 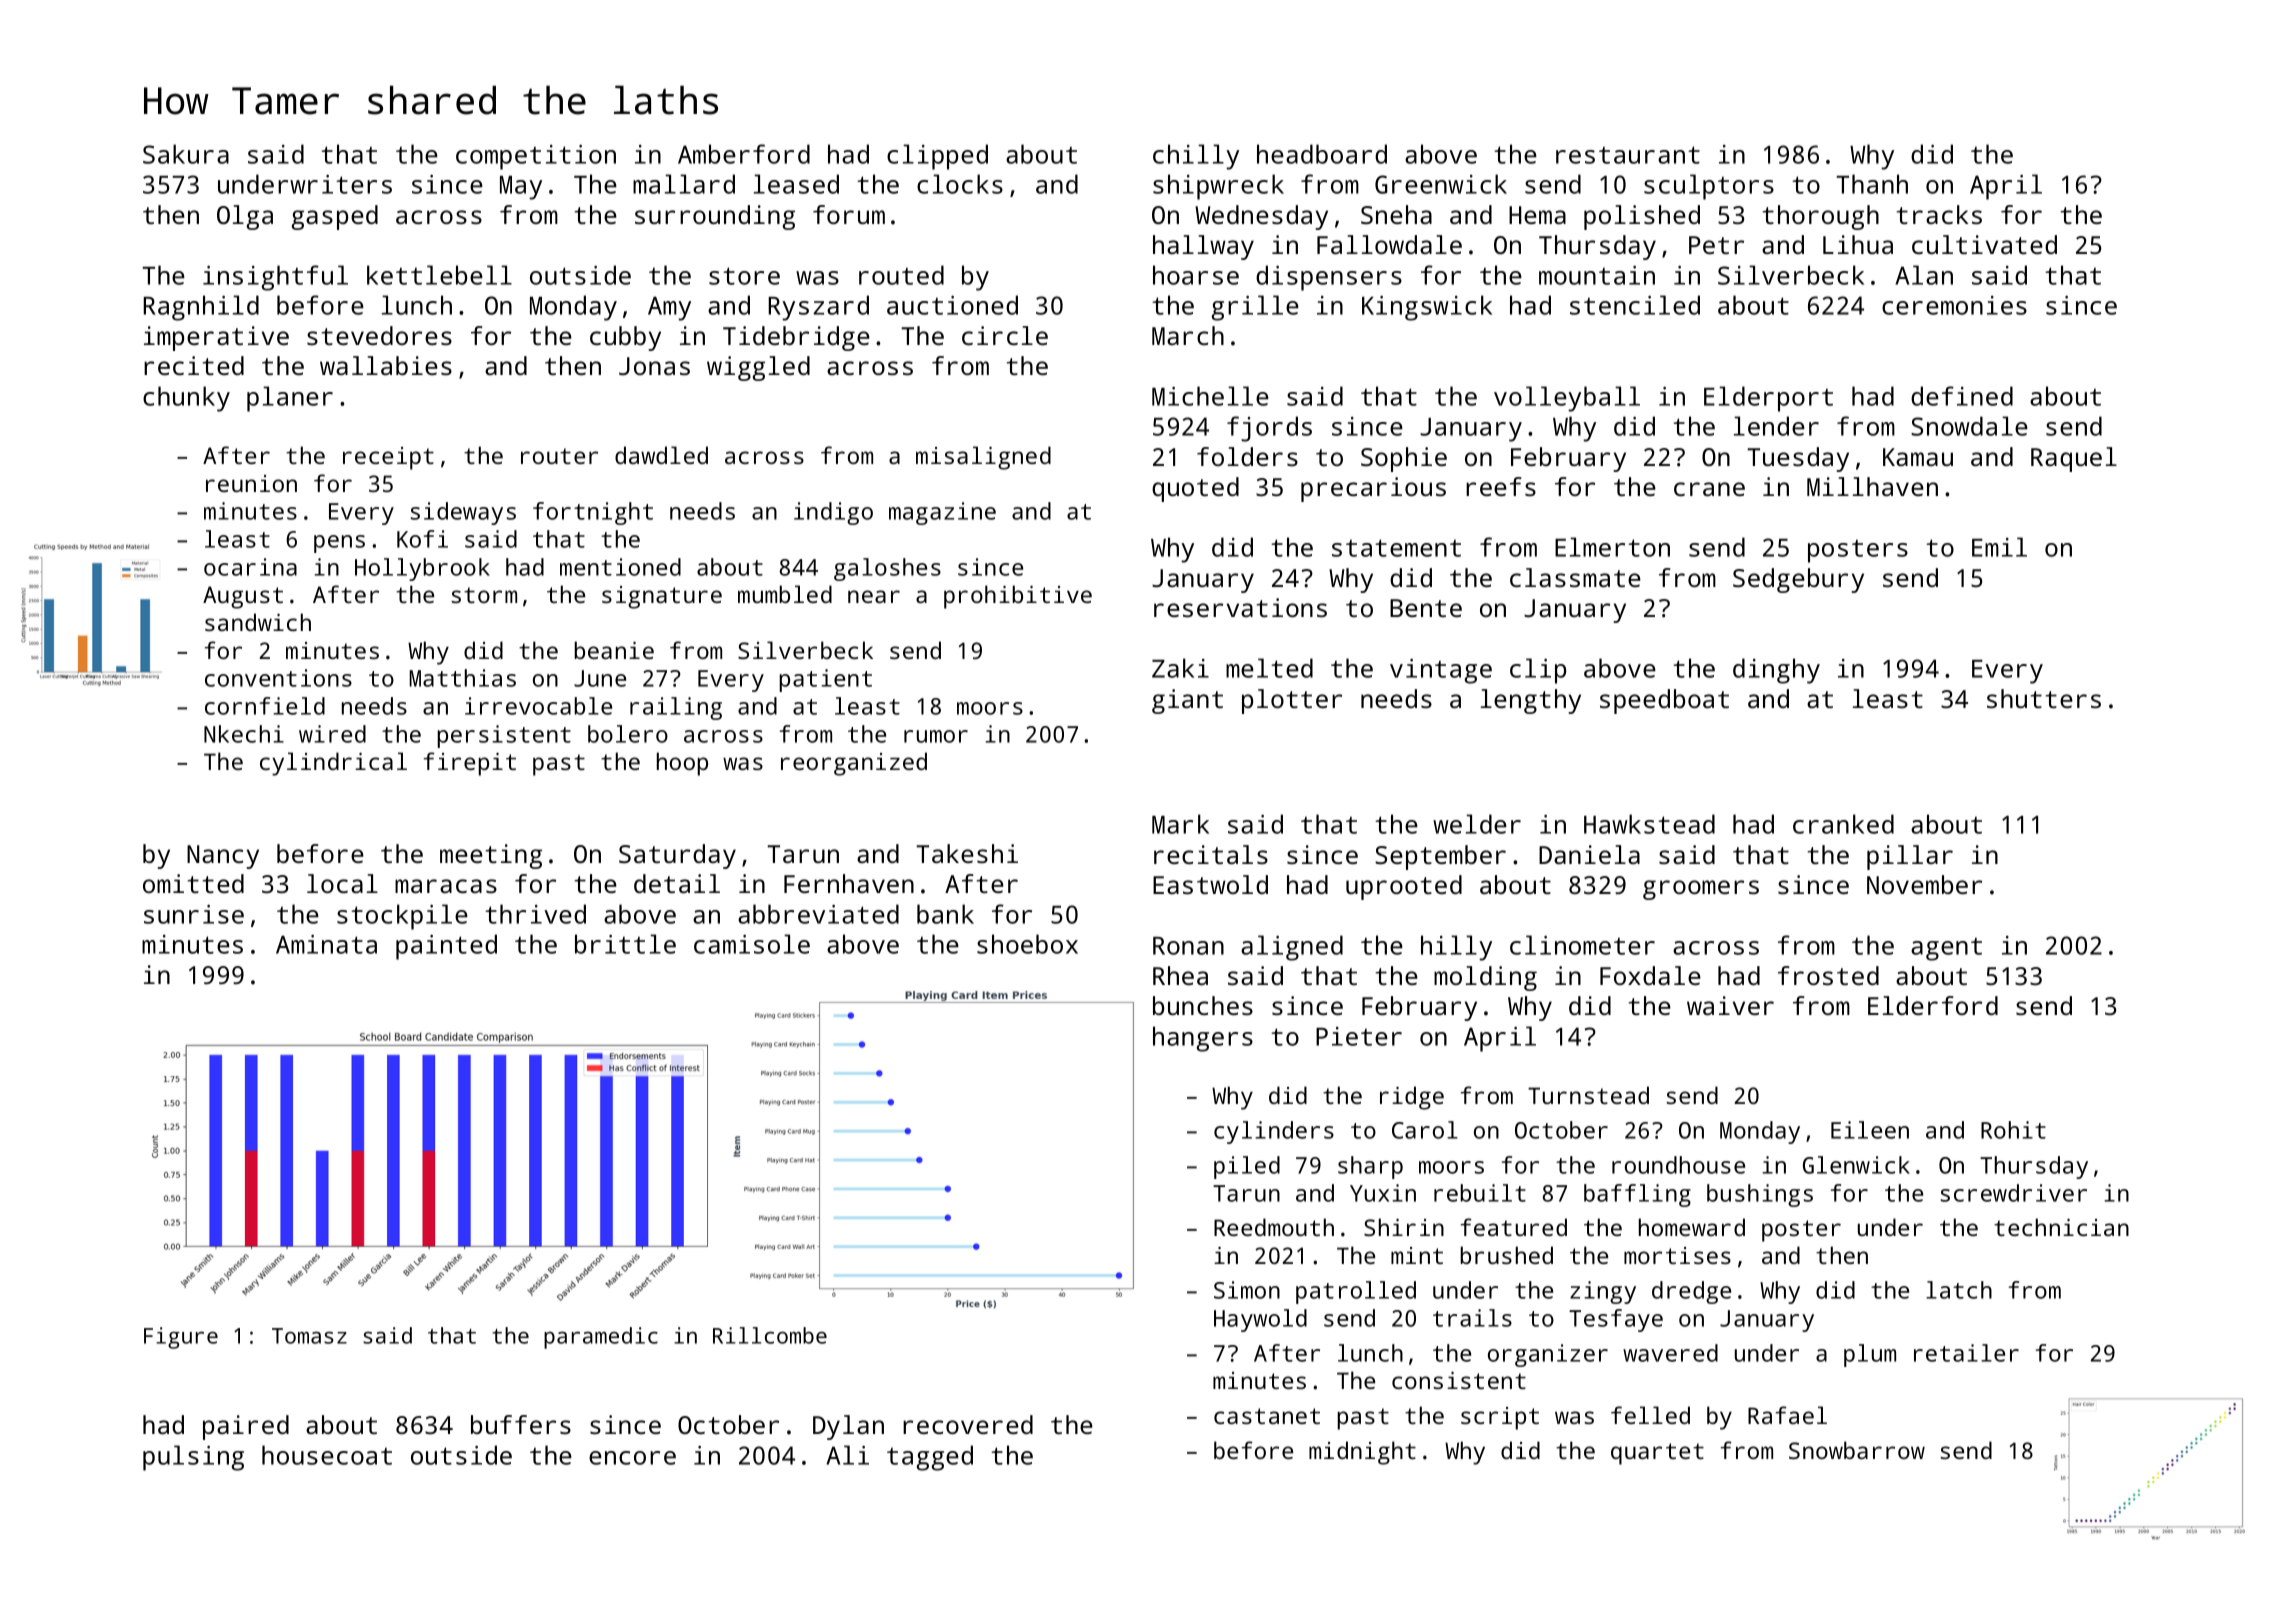 What do you see at coordinates (848, 1427) in the document?
I see `Dylan` at bounding box center [848, 1427].
